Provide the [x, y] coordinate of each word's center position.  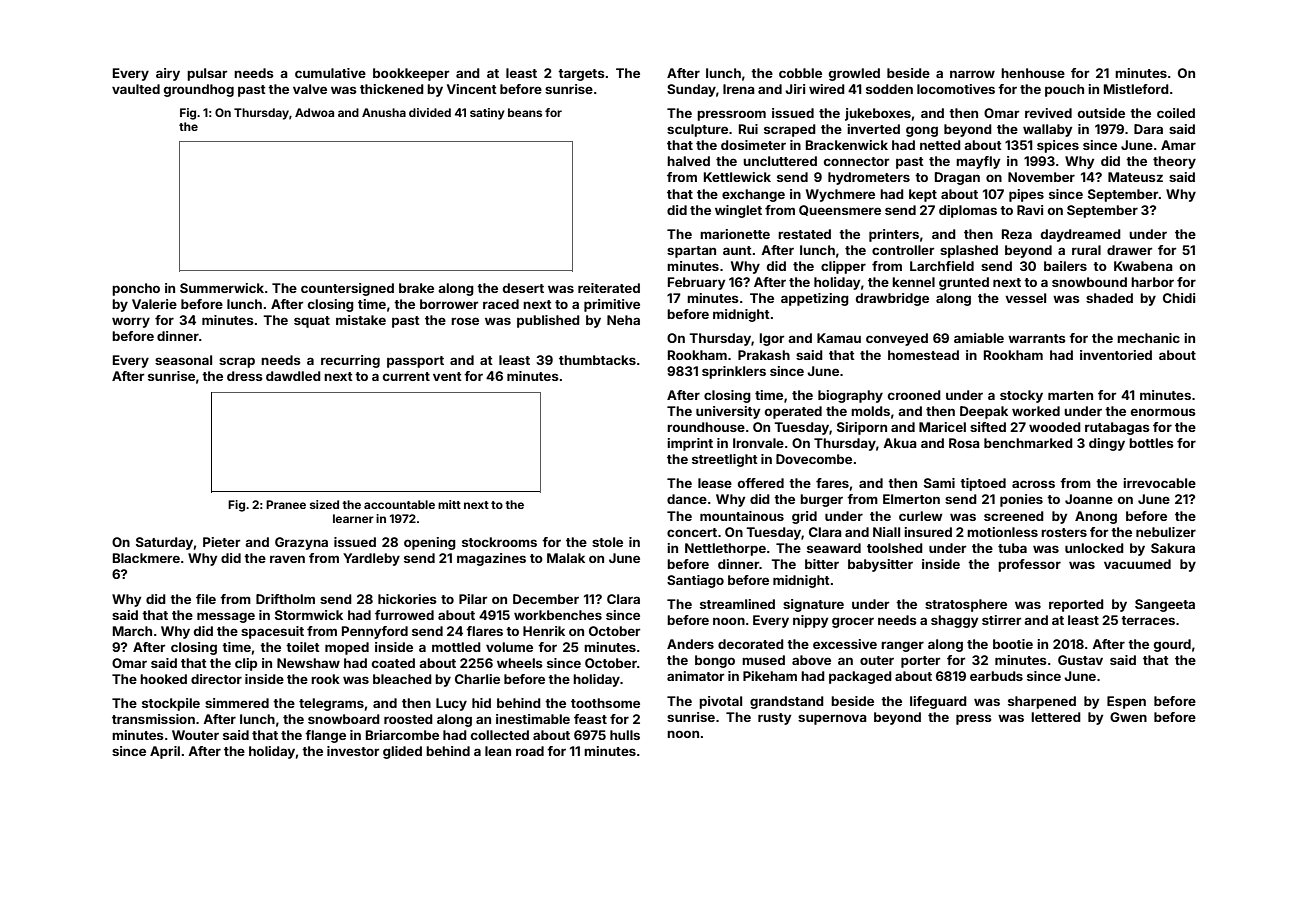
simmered [237, 703]
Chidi [1179, 298]
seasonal [183, 360]
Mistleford [1136, 89]
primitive [612, 305]
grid [804, 517]
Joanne [1089, 499]
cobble [800, 73]
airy [168, 74]
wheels [520, 663]
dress [245, 376]
